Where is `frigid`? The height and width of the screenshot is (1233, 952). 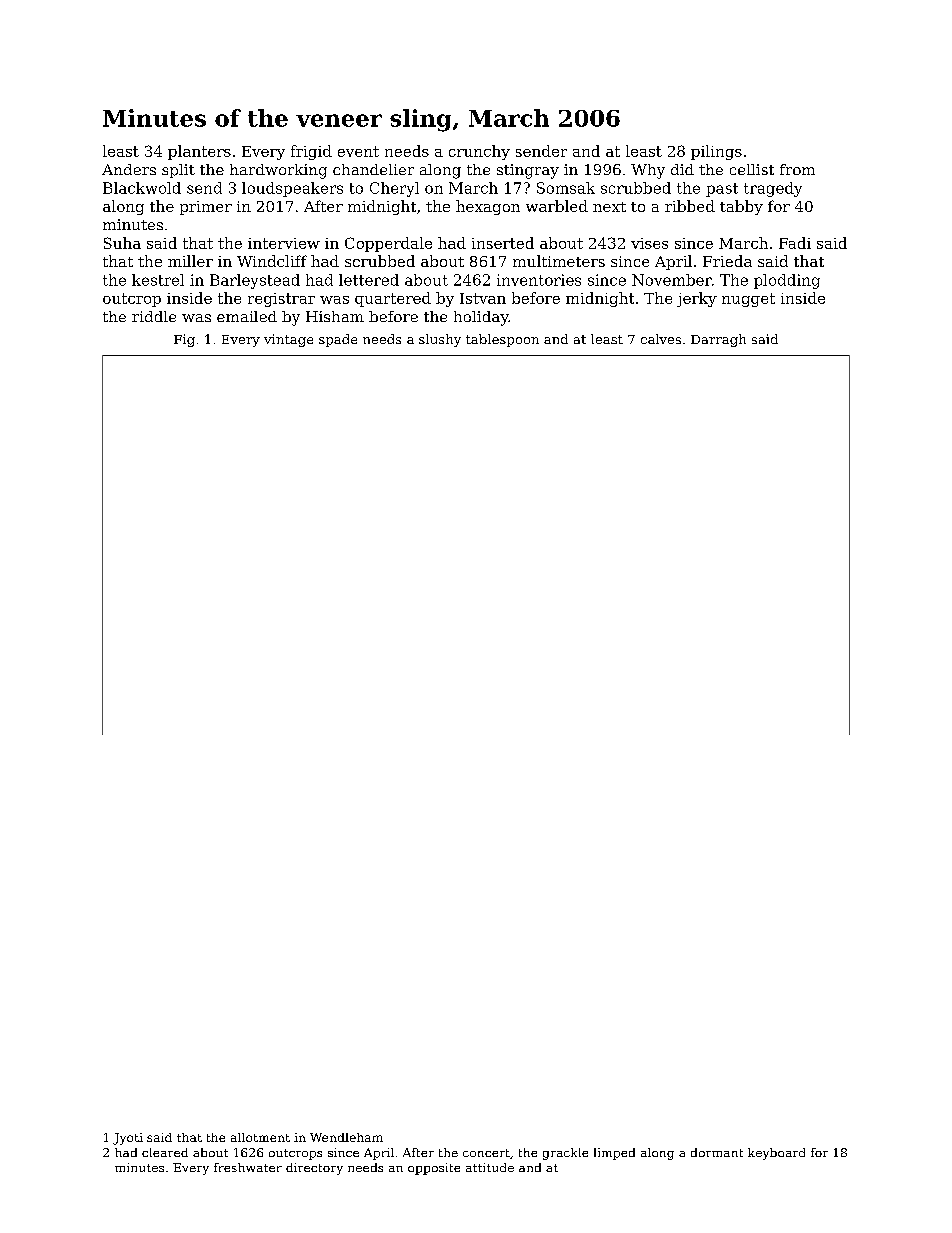
frigid is located at coordinates (311, 152).
